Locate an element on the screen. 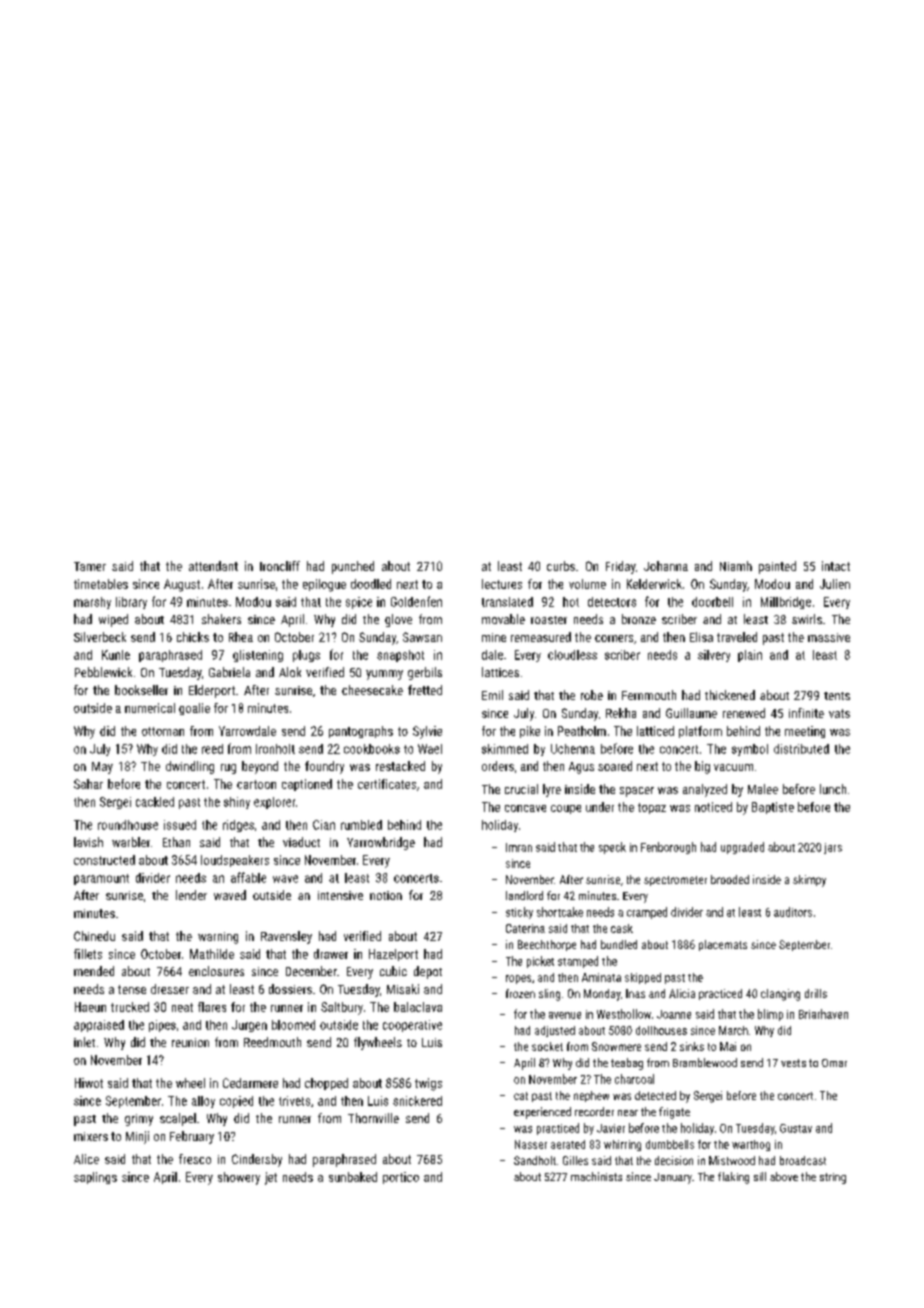 This screenshot has width=924, height=1308. auditors is located at coordinates (793, 912).
